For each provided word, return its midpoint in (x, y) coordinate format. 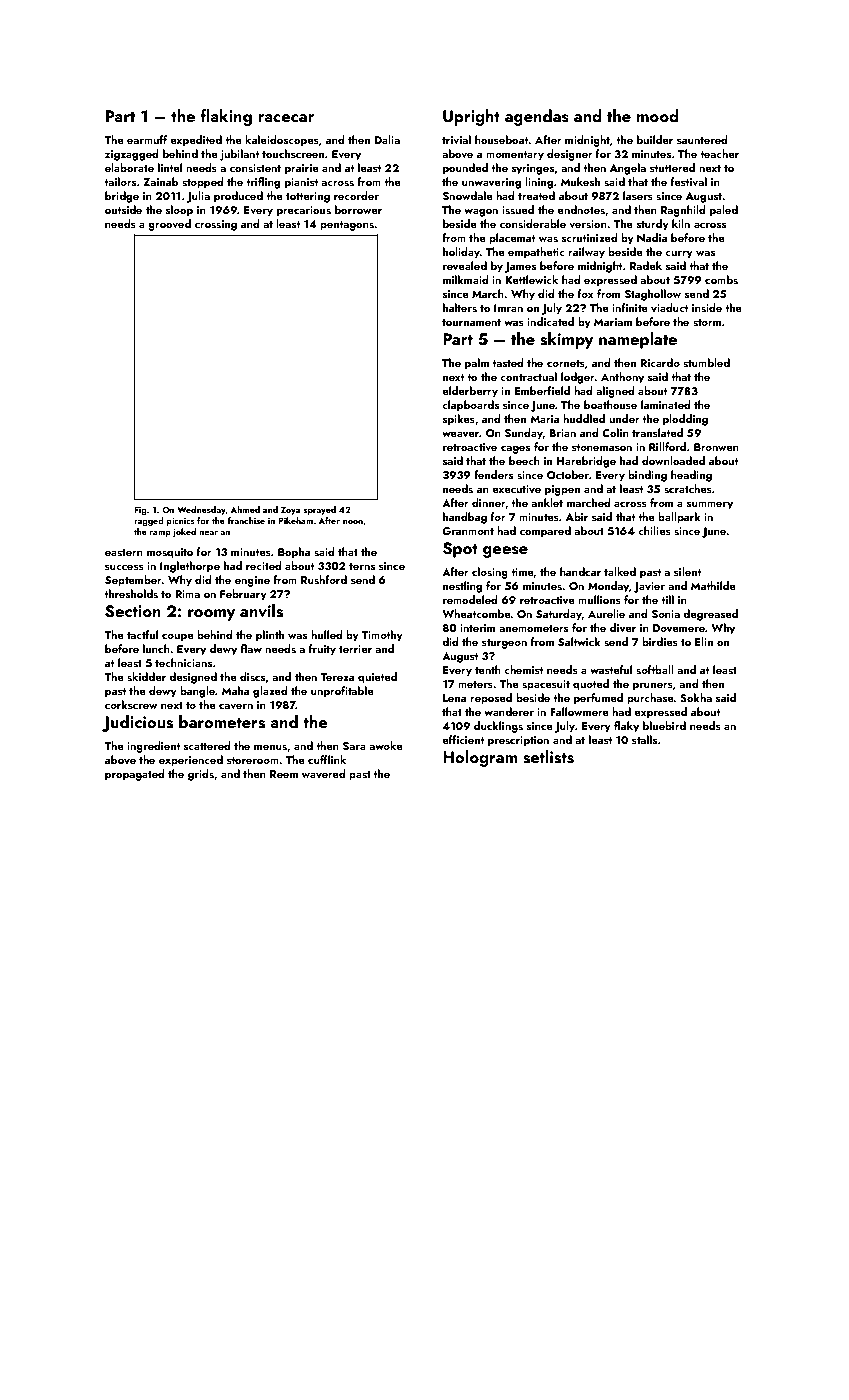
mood (658, 115)
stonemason (602, 447)
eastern (124, 552)
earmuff (147, 139)
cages (515, 450)
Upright (471, 117)
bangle (197, 692)
